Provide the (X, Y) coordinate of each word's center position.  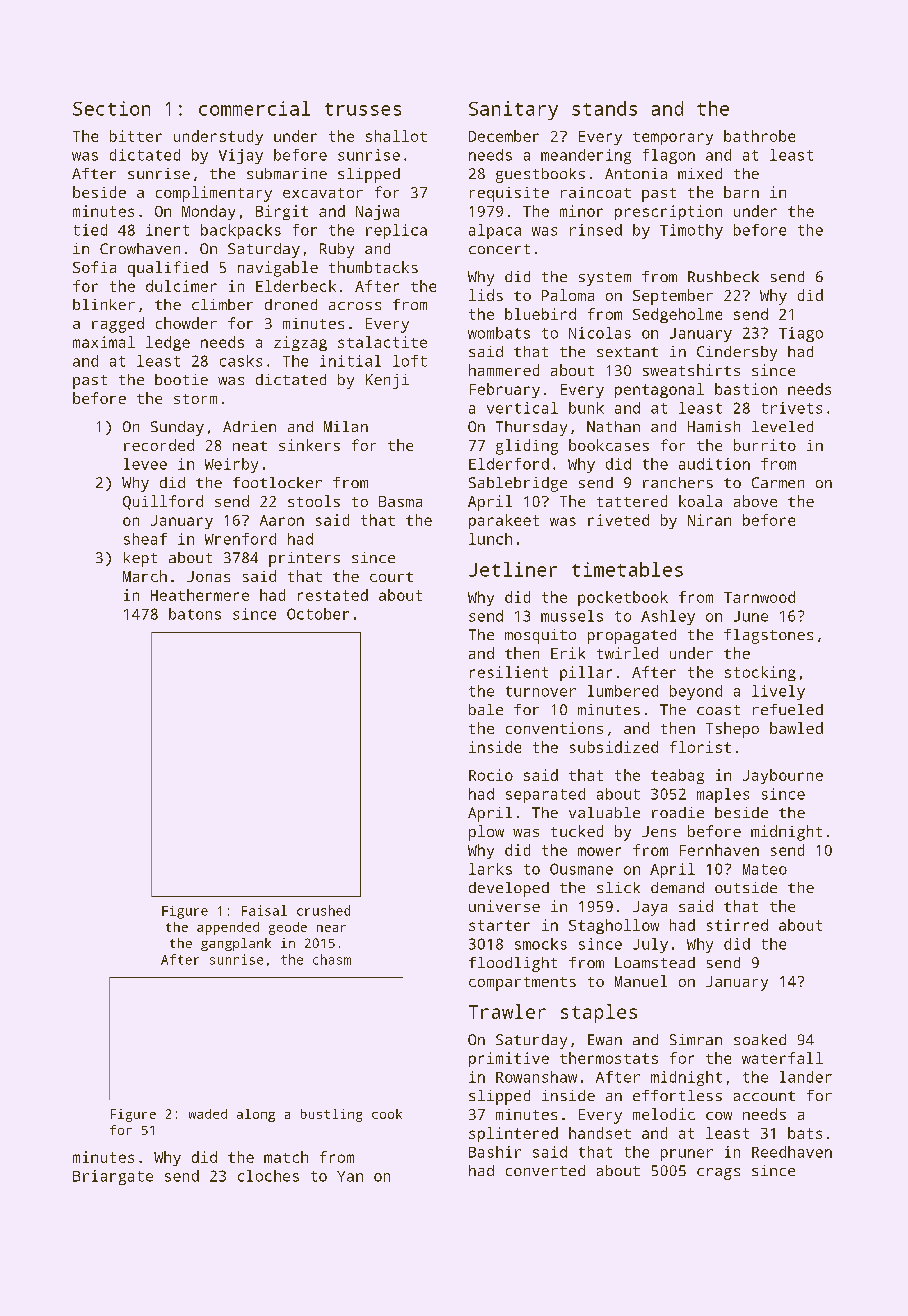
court (391, 577)
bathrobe (759, 136)
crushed (323, 910)
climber (222, 304)
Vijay (241, 156)
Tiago (801, 334)
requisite (509, 194)
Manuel (641, 981)
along (256, 1115)
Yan (350, 1176)
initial (350, 361)
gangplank (236, 944)
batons (195, 614)
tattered (632, 501)
